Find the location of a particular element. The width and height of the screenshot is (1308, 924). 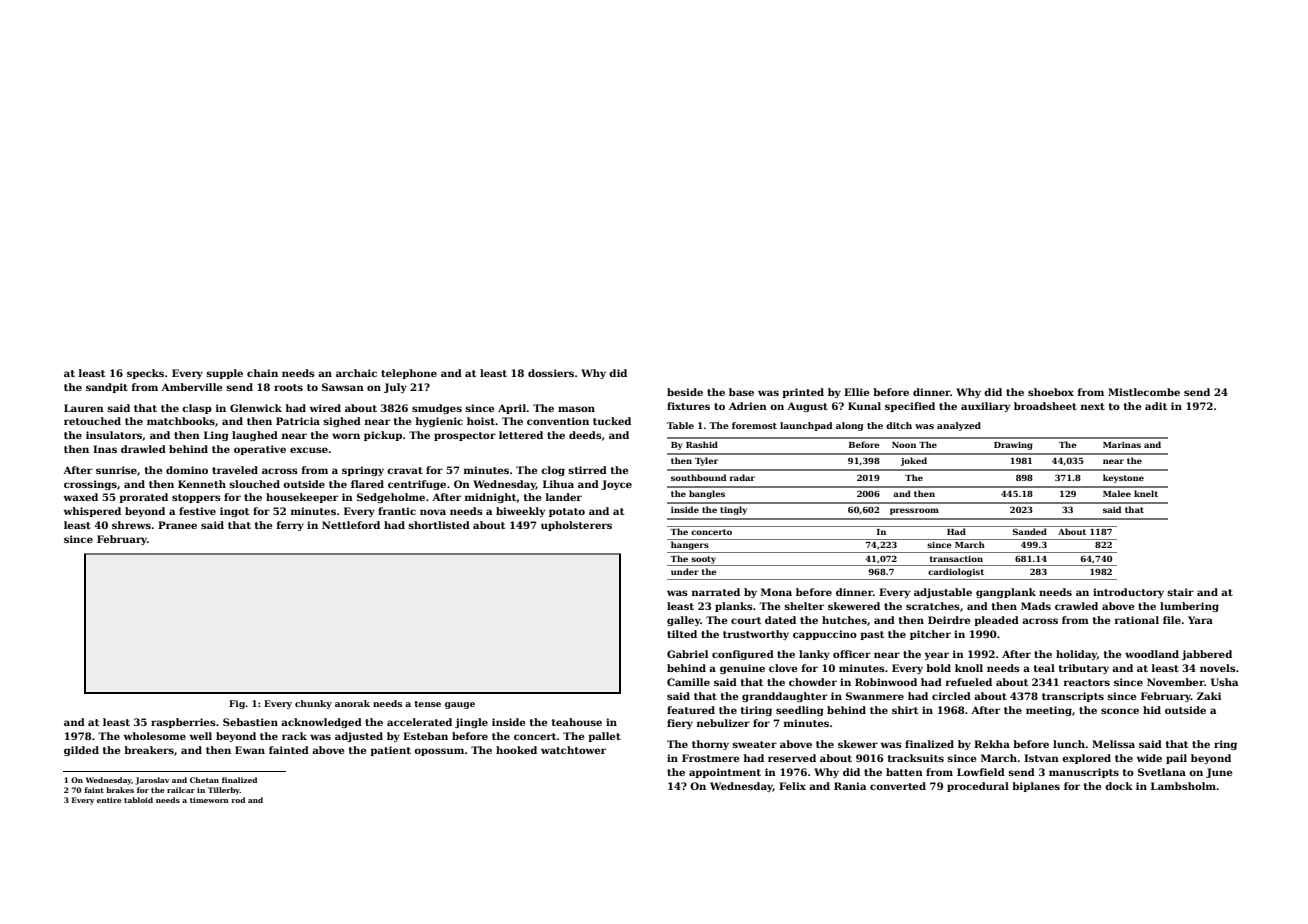

Zaki is located at coordinates (1209, 696).
